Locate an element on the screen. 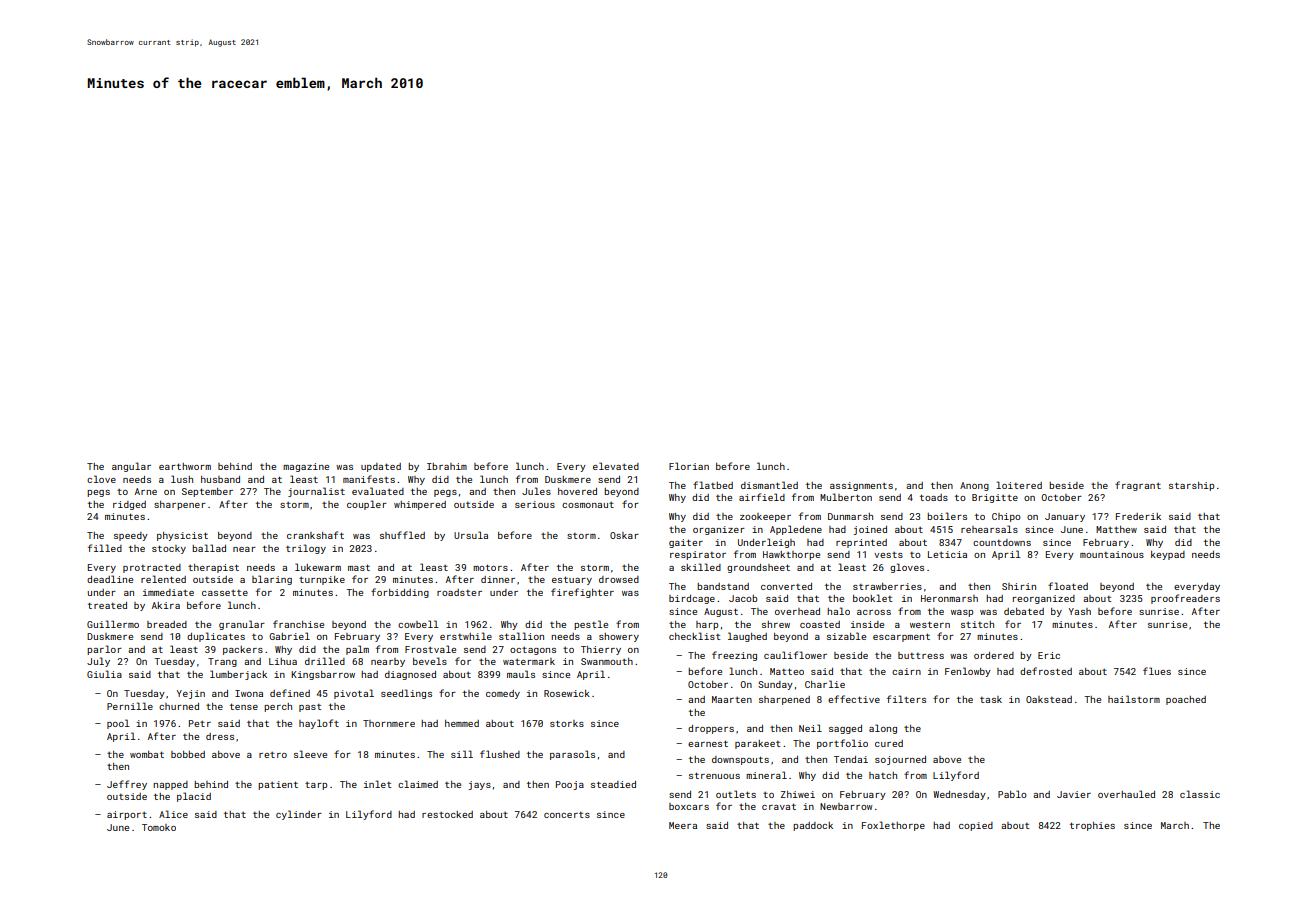 This screenshot has width=1308, height=924. sleeve is located at coordinates (310, 754).
